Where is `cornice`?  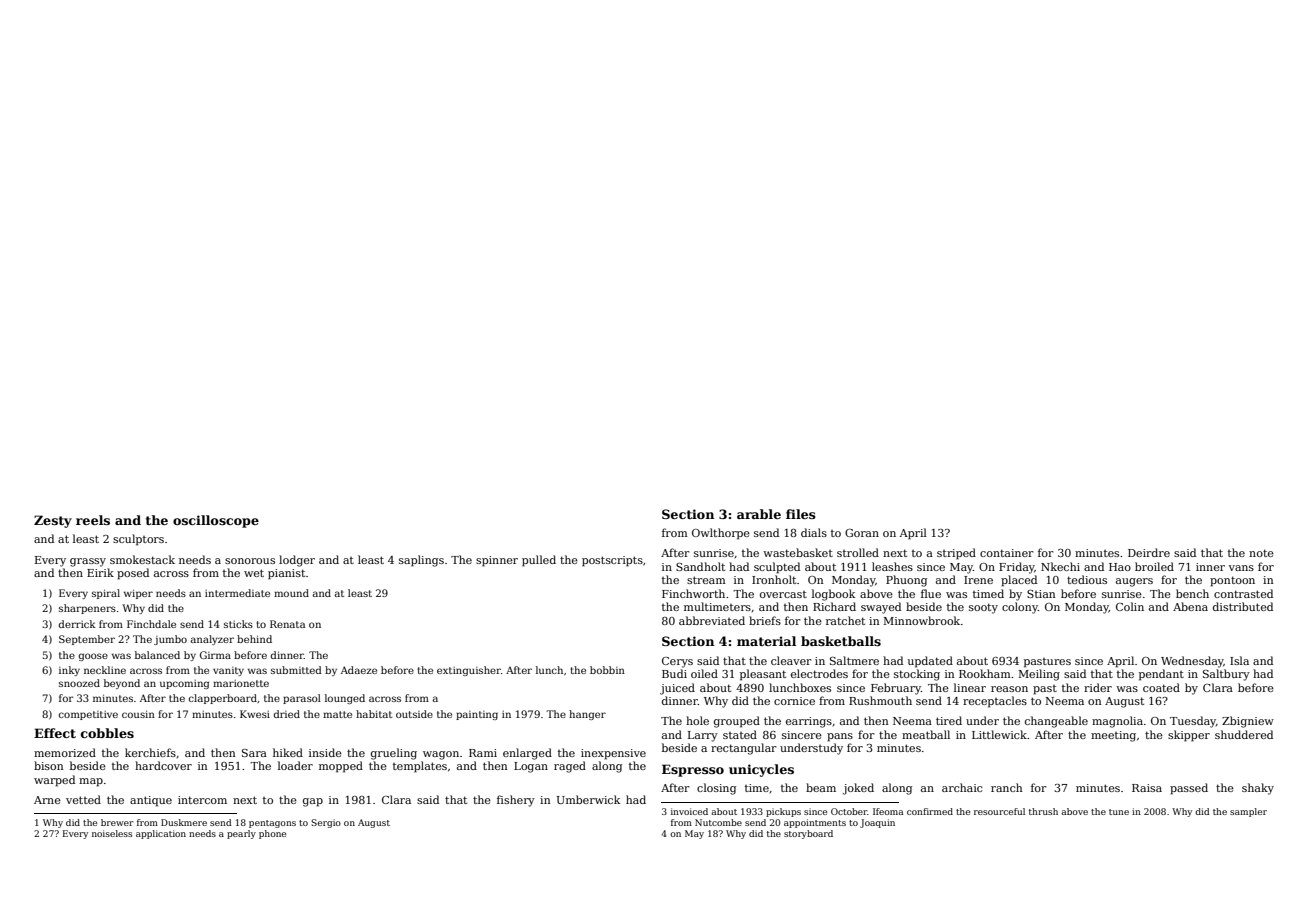
cornice is located at coordinates (794, 701).
